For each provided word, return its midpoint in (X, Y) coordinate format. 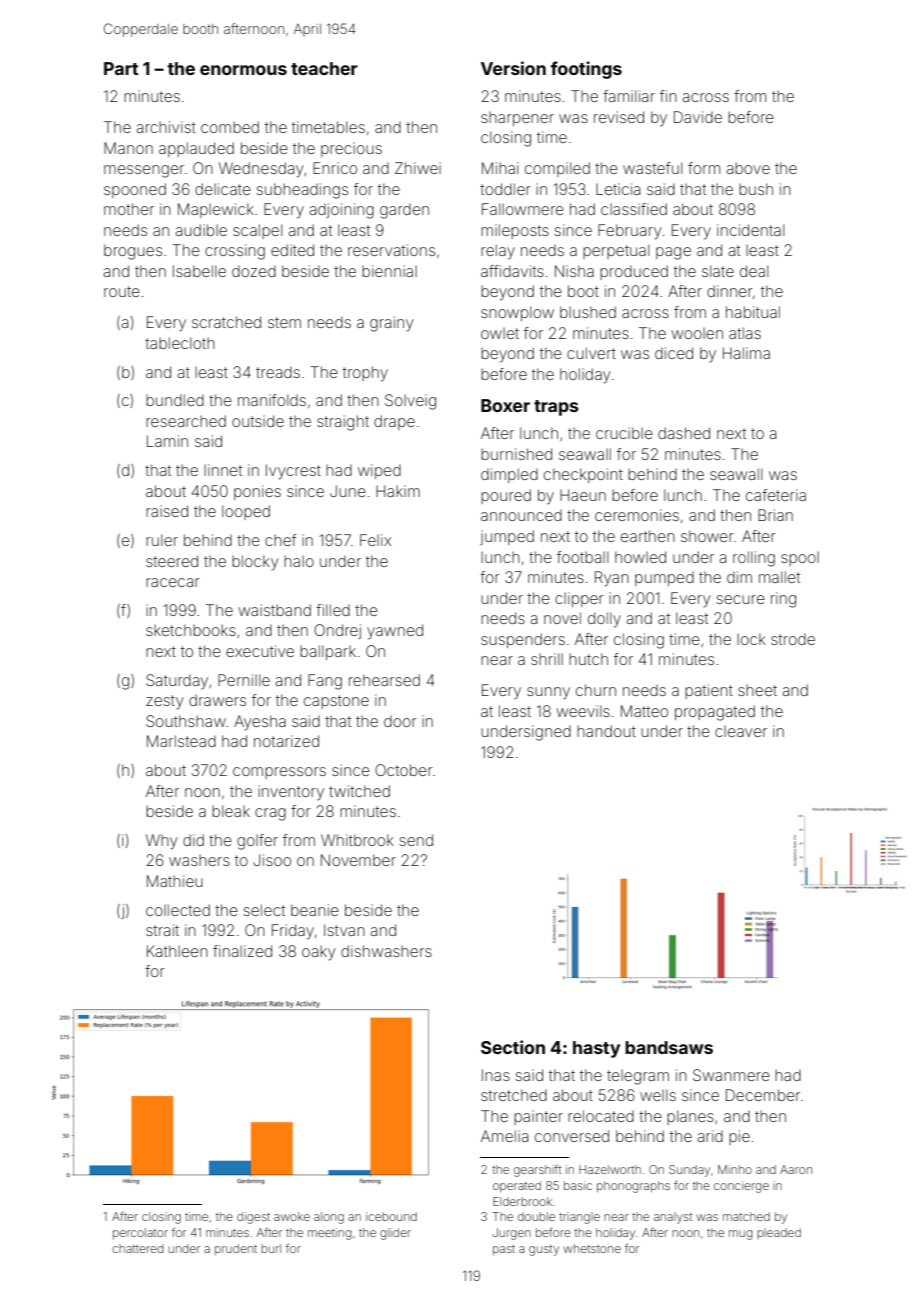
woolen (697, 333)
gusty (544, 1250)
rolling (754, 559)
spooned (135, 190)
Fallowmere (523, 209)
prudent (236, 1249)
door (400, 721)
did (193, 840)
